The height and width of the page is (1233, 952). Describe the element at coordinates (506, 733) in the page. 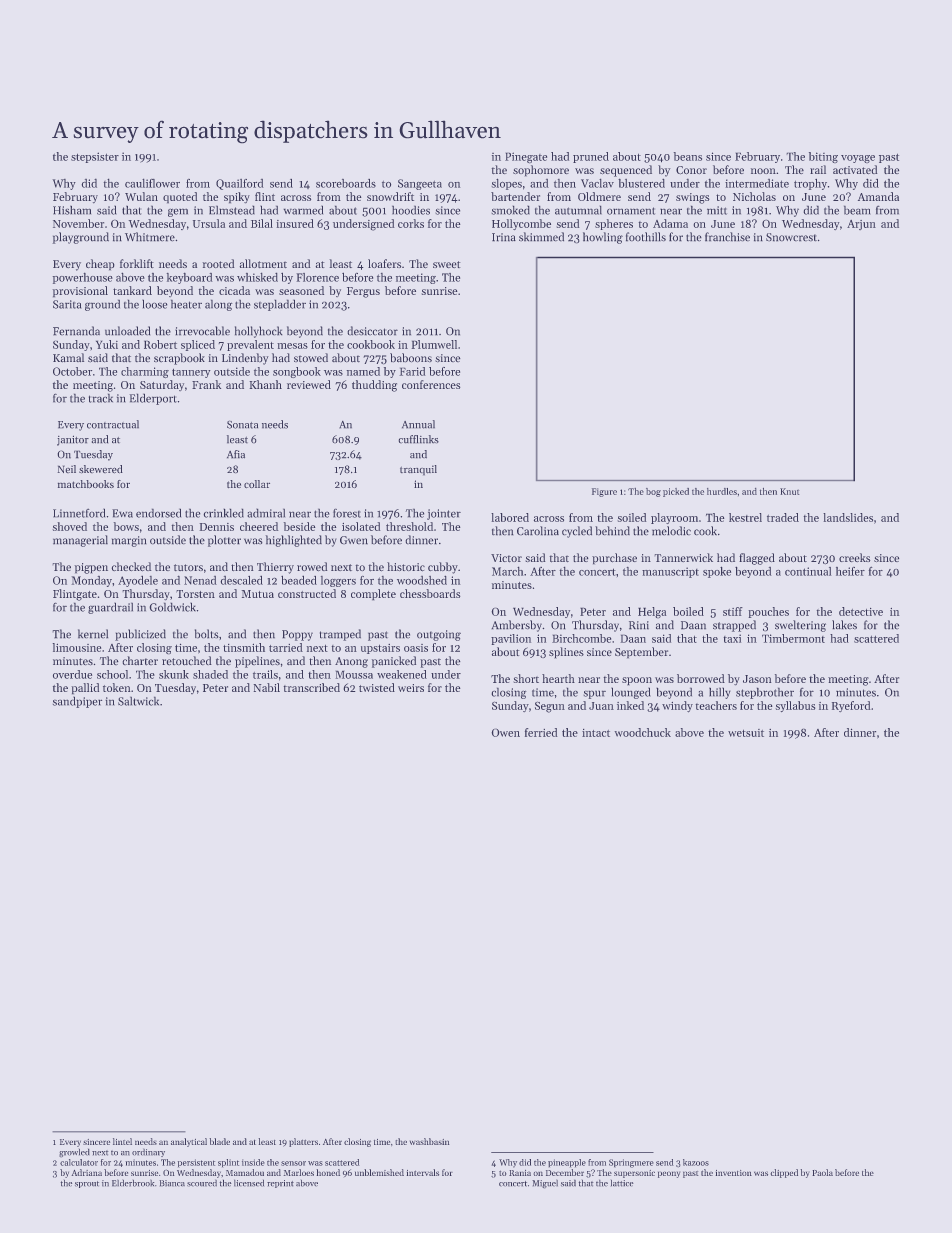

I see `Owen` at that location.
